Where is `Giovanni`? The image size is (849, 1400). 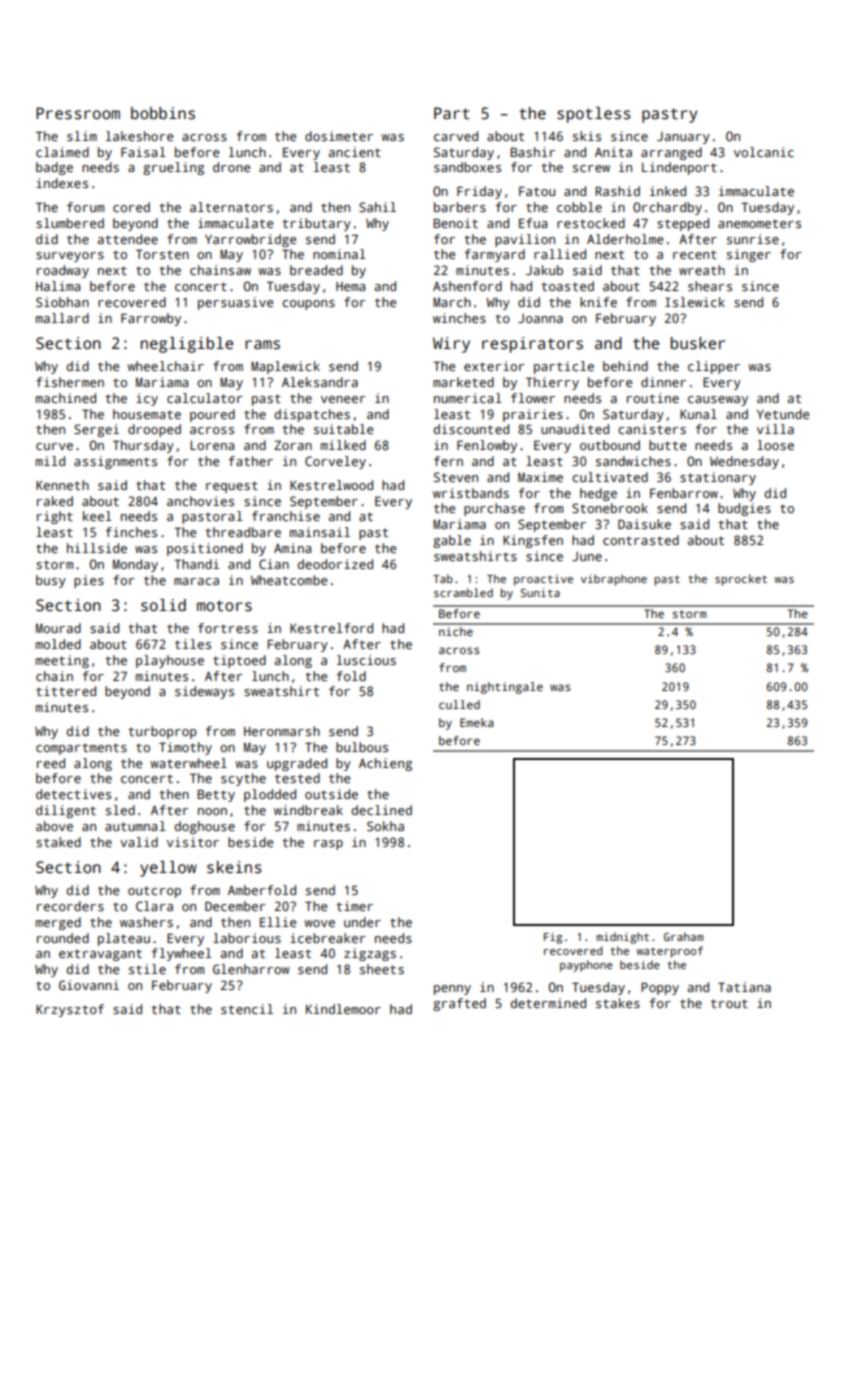 Giovanni is located at coordinates (89, 985).
